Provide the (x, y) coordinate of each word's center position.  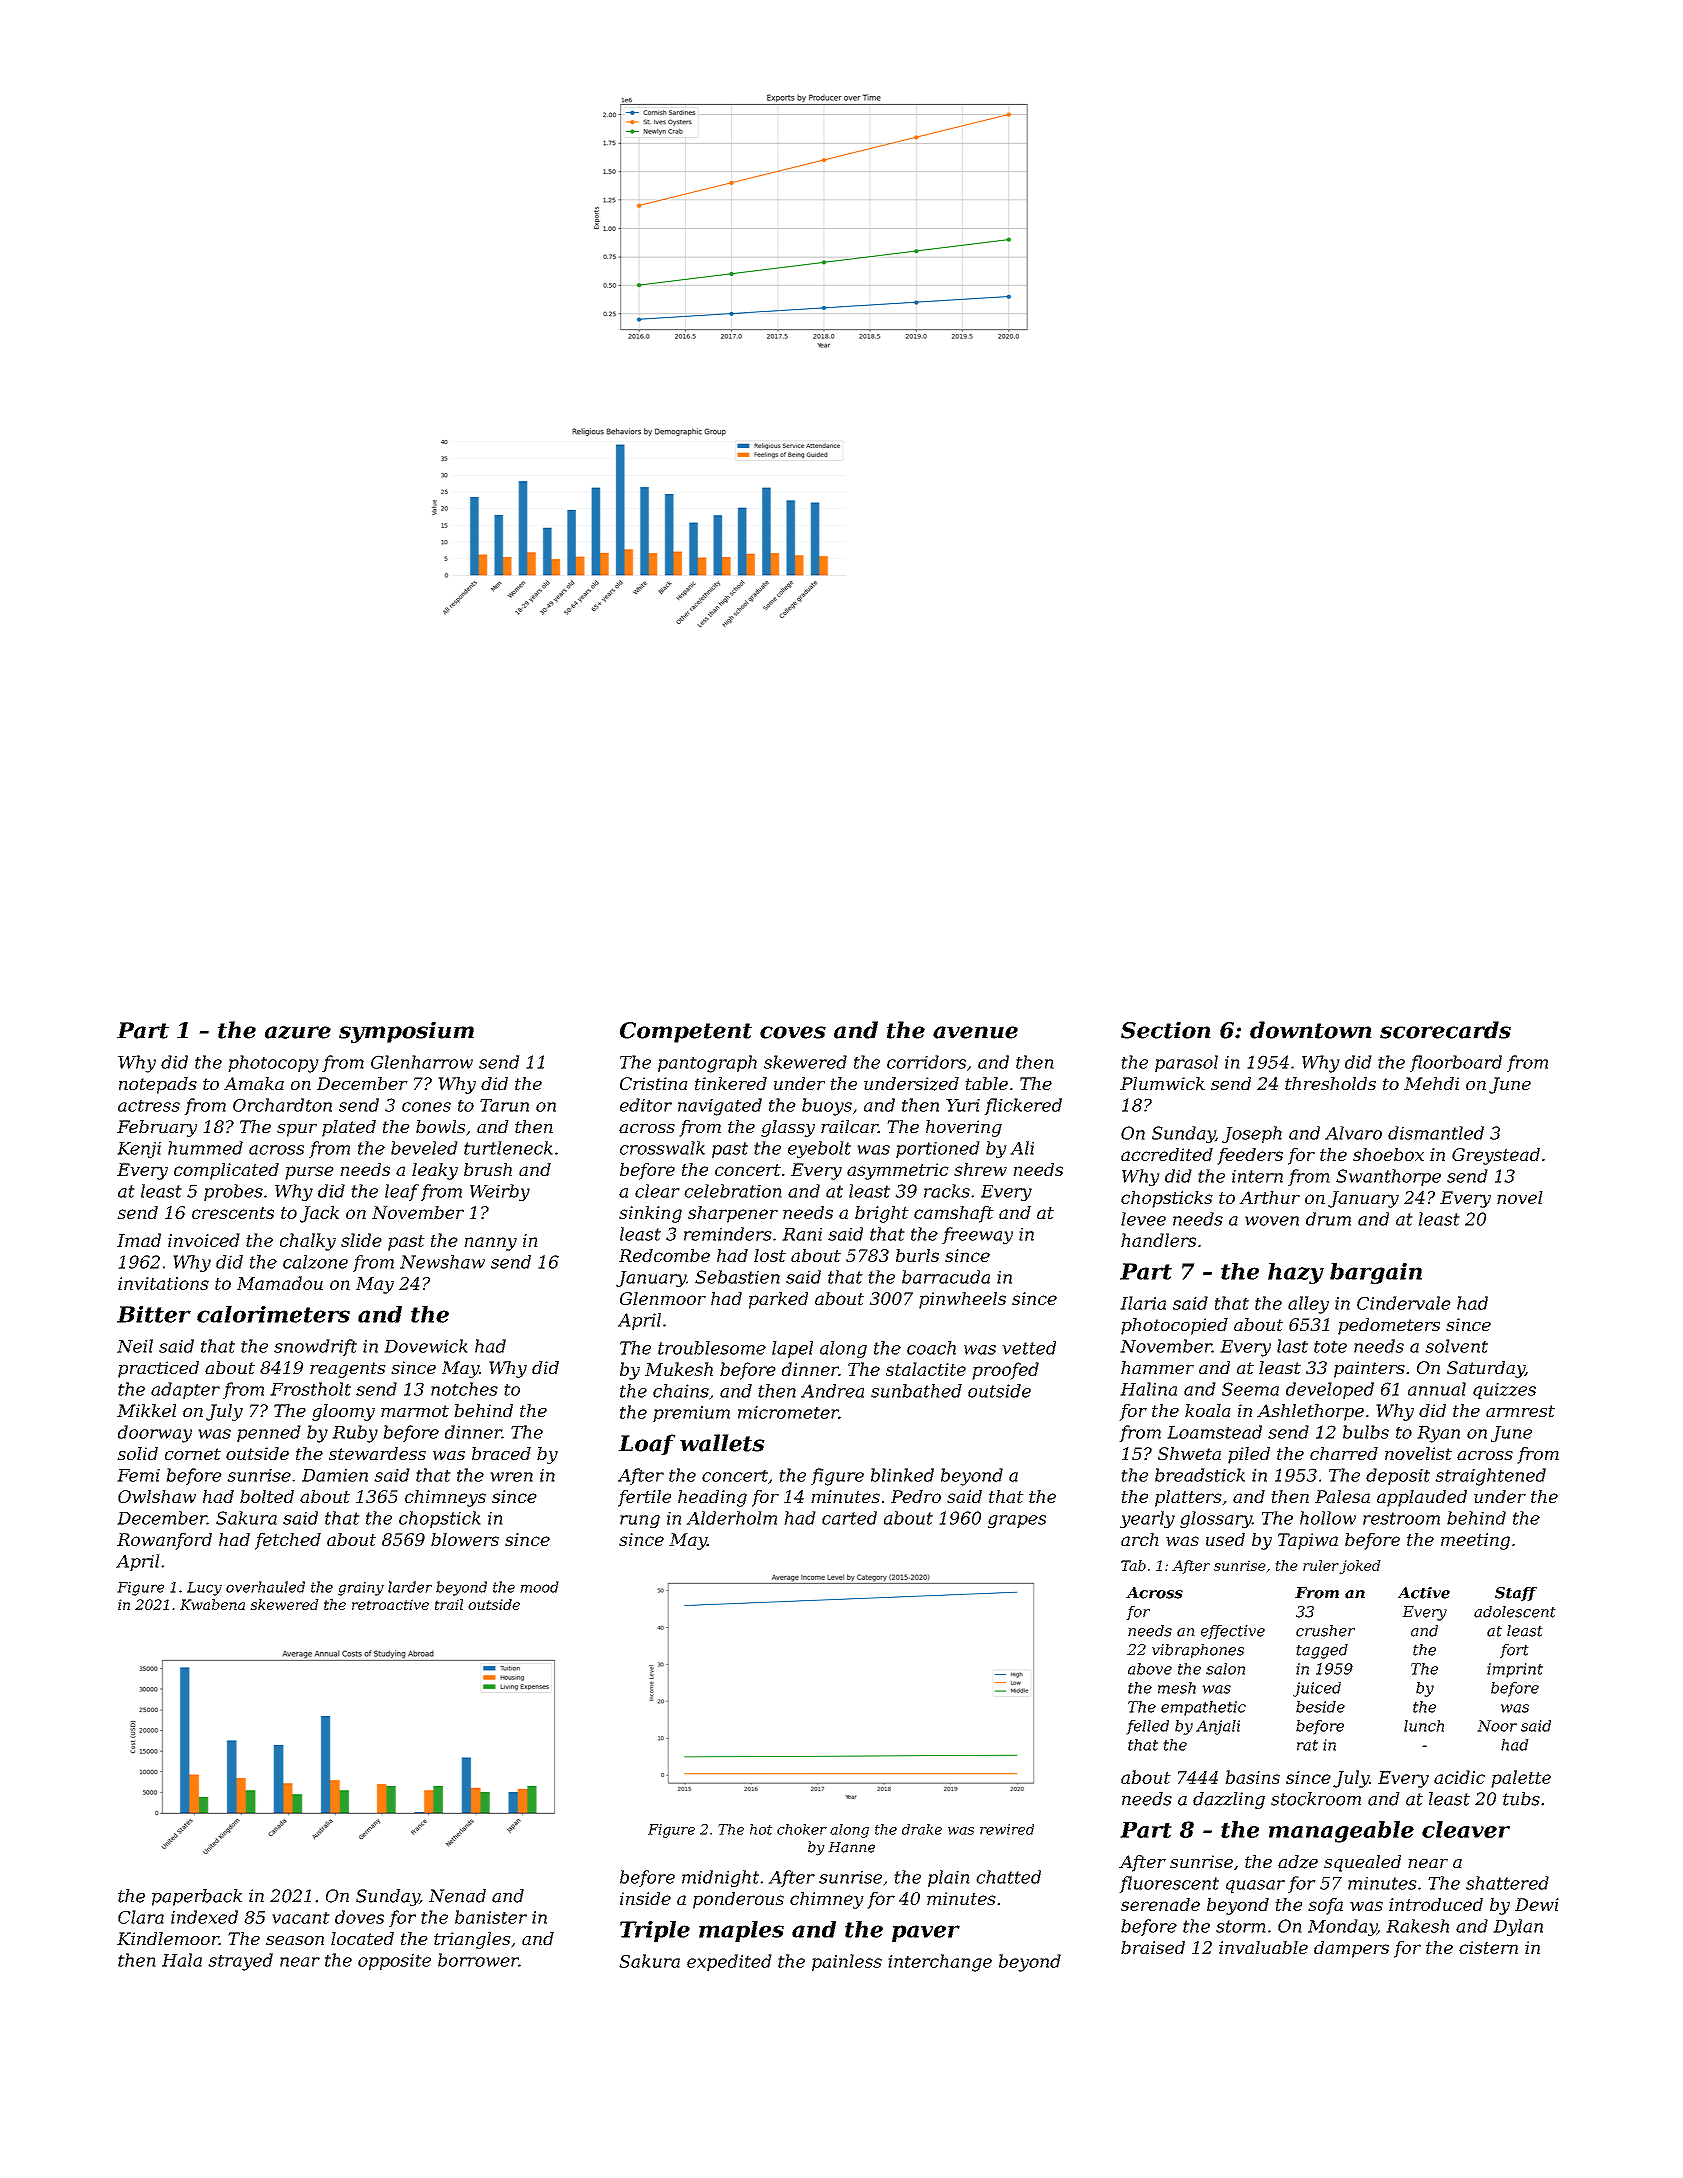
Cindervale (1404, 1303)
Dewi (1537, 1904)
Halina (1148, 1389)
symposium (406, 1032)
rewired (1007, 1829)
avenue (975, 1032)
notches (464, 1389)
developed (1330, 1390)
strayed (240, 1962)
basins (1252, 1777)
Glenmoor (663, 1298)
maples (741, 1931)
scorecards (1445, 1030)
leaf (402, 1192)
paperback (197, 1897)
